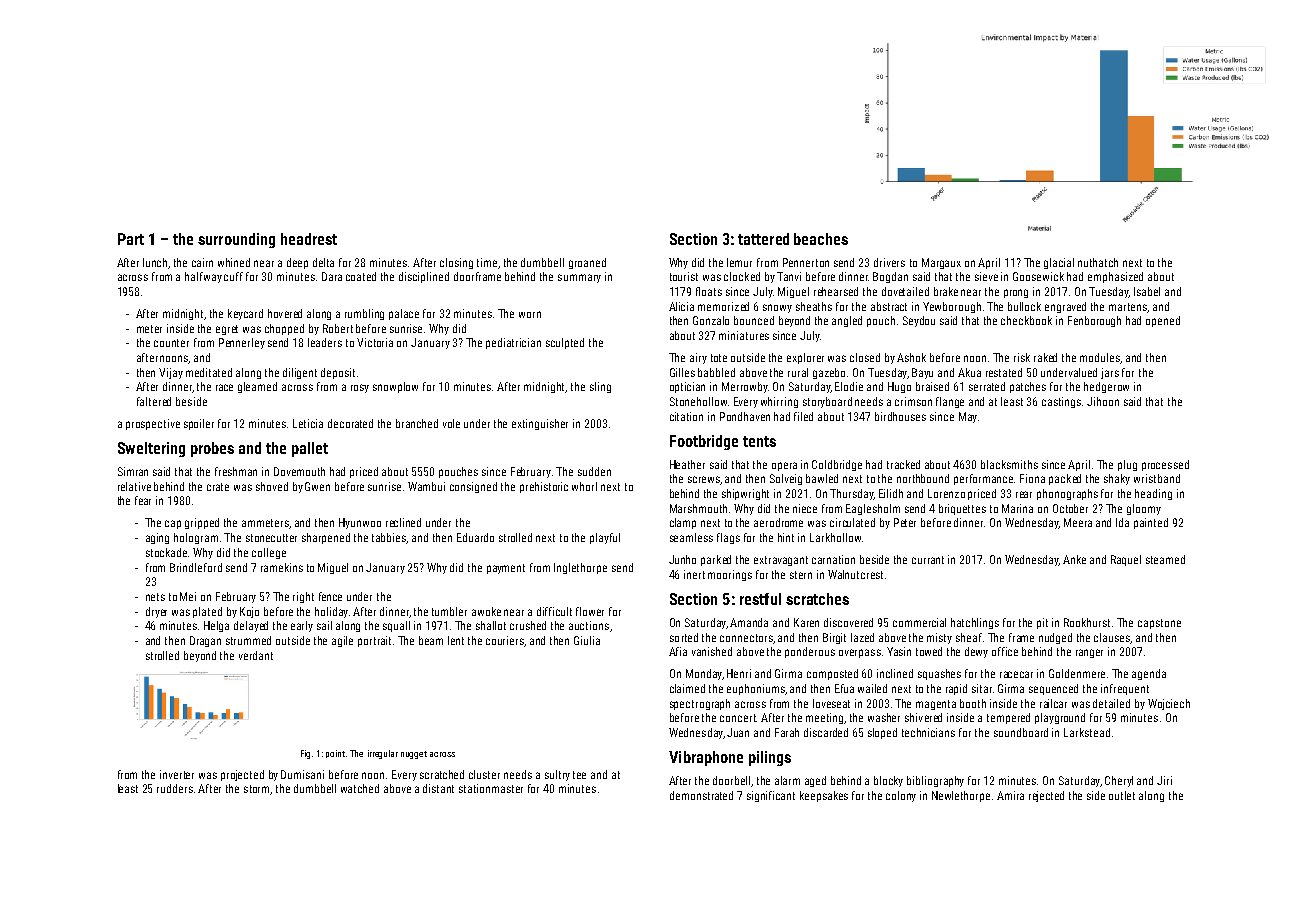 This document has width=1308, height=924. I want to click on dryer, so click(156, 612).
